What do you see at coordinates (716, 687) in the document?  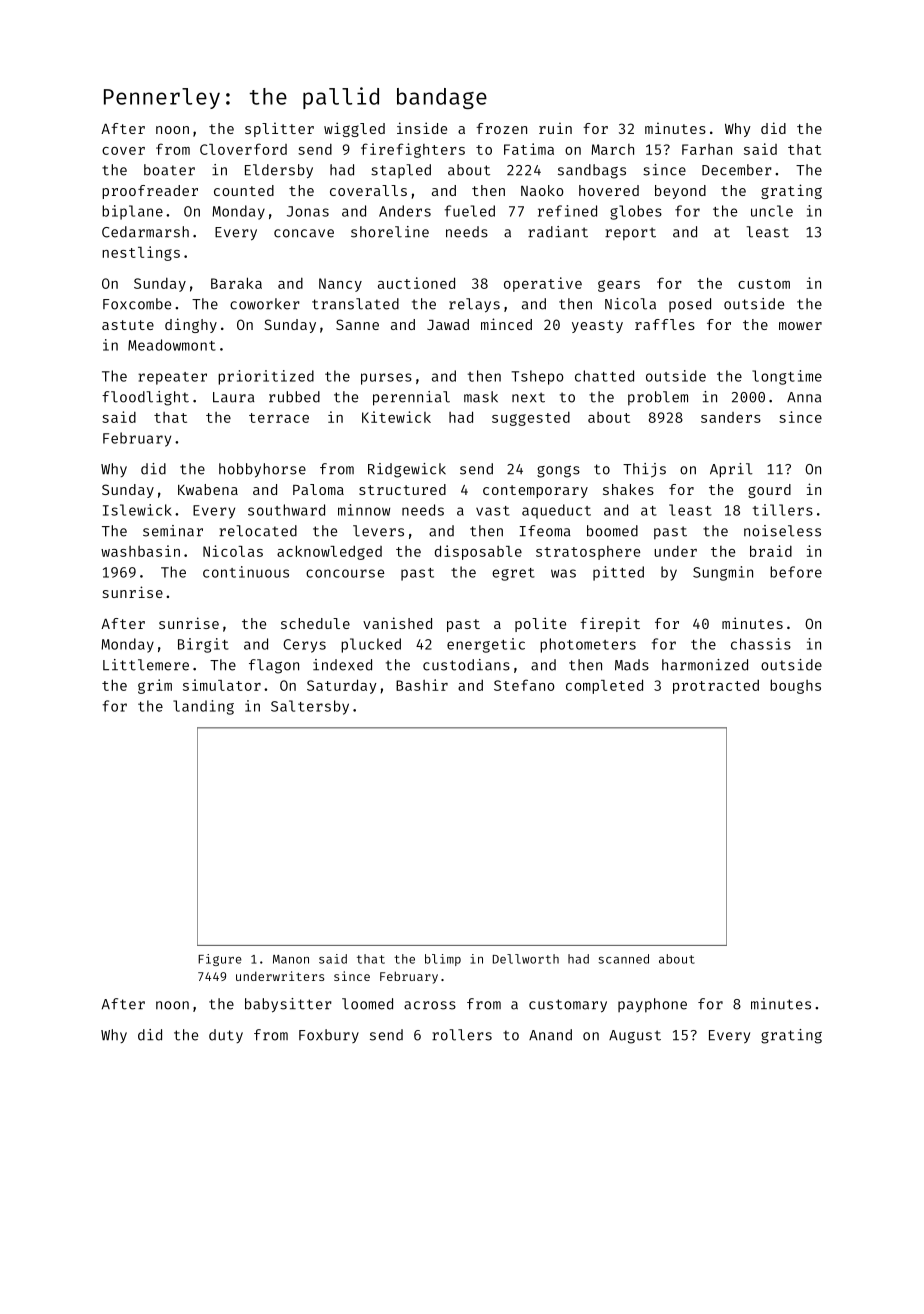 I see `protracted` at bounding box center [716, 687].
